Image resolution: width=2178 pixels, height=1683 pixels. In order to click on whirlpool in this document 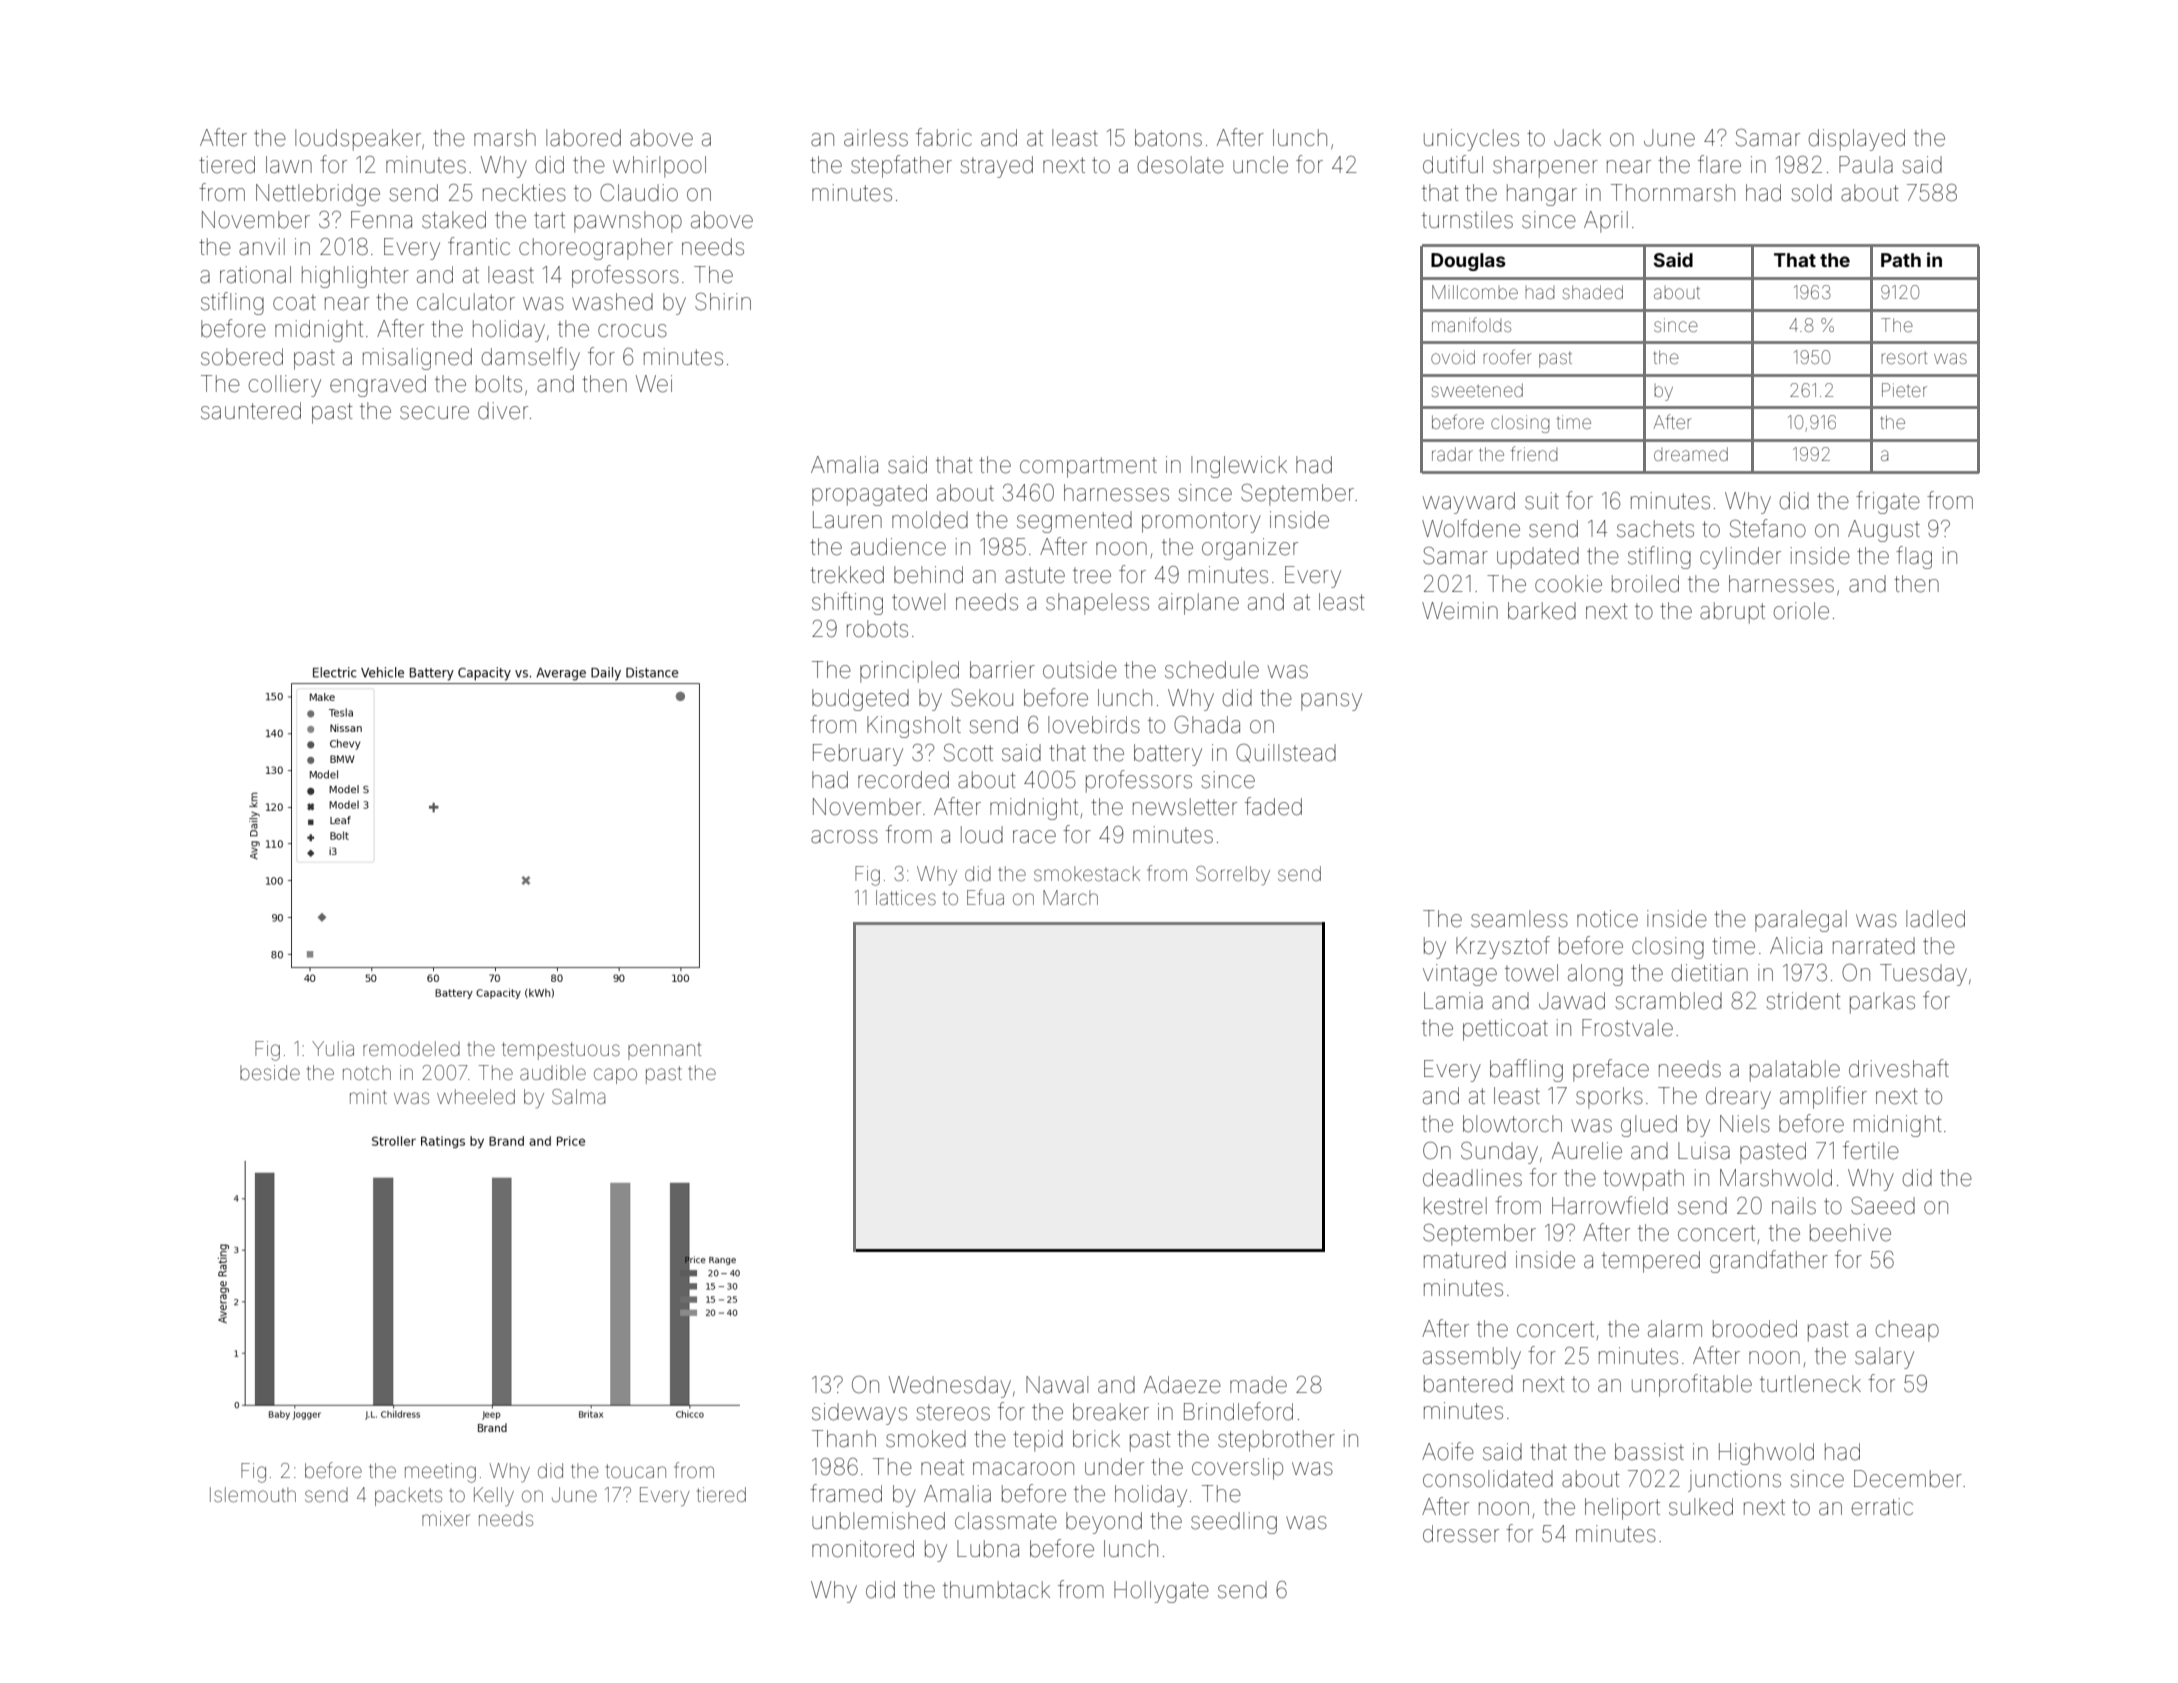, I will do `click(659, 167)`.
